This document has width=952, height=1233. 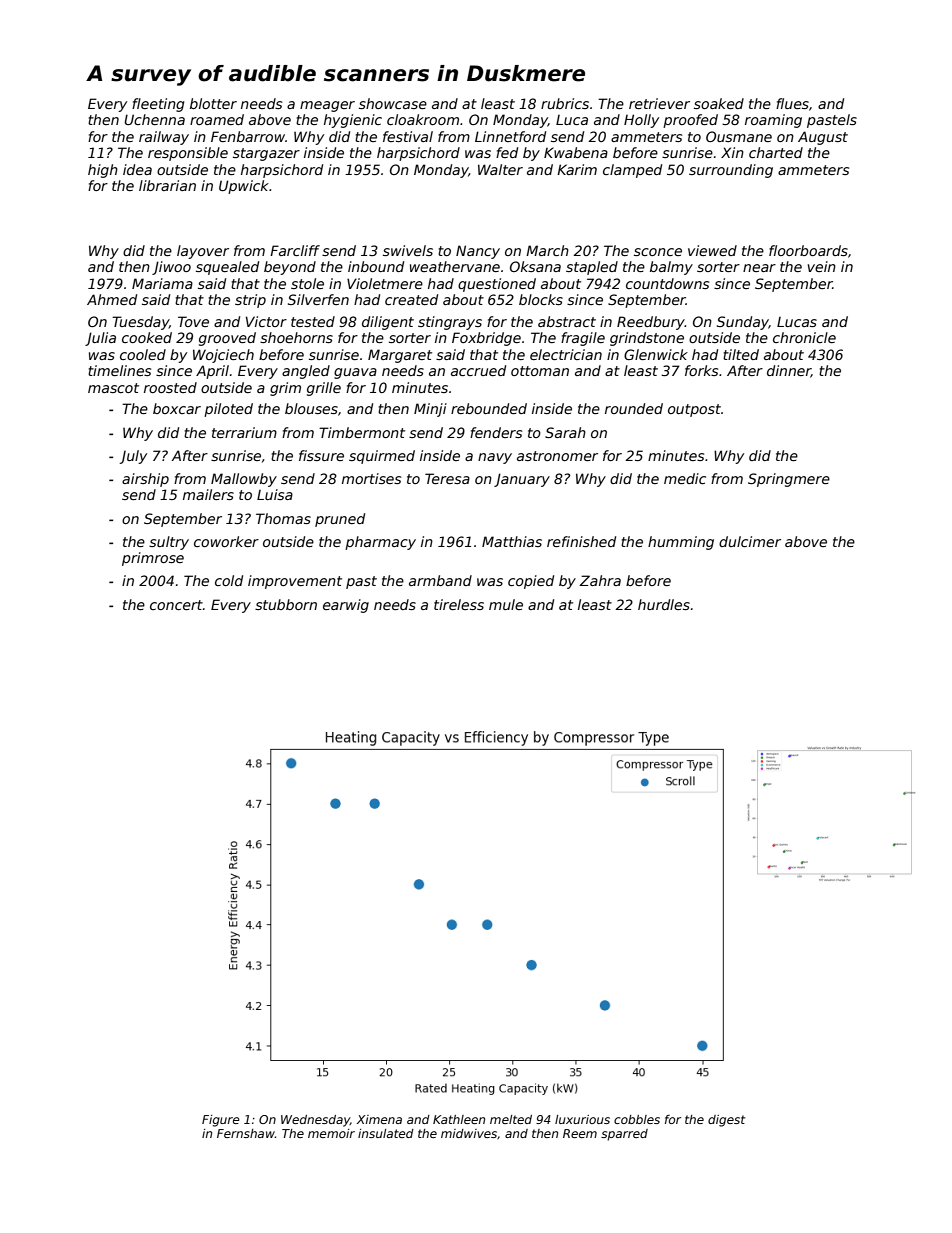 I want to click on boxcar, so click(x=177, y=408).
